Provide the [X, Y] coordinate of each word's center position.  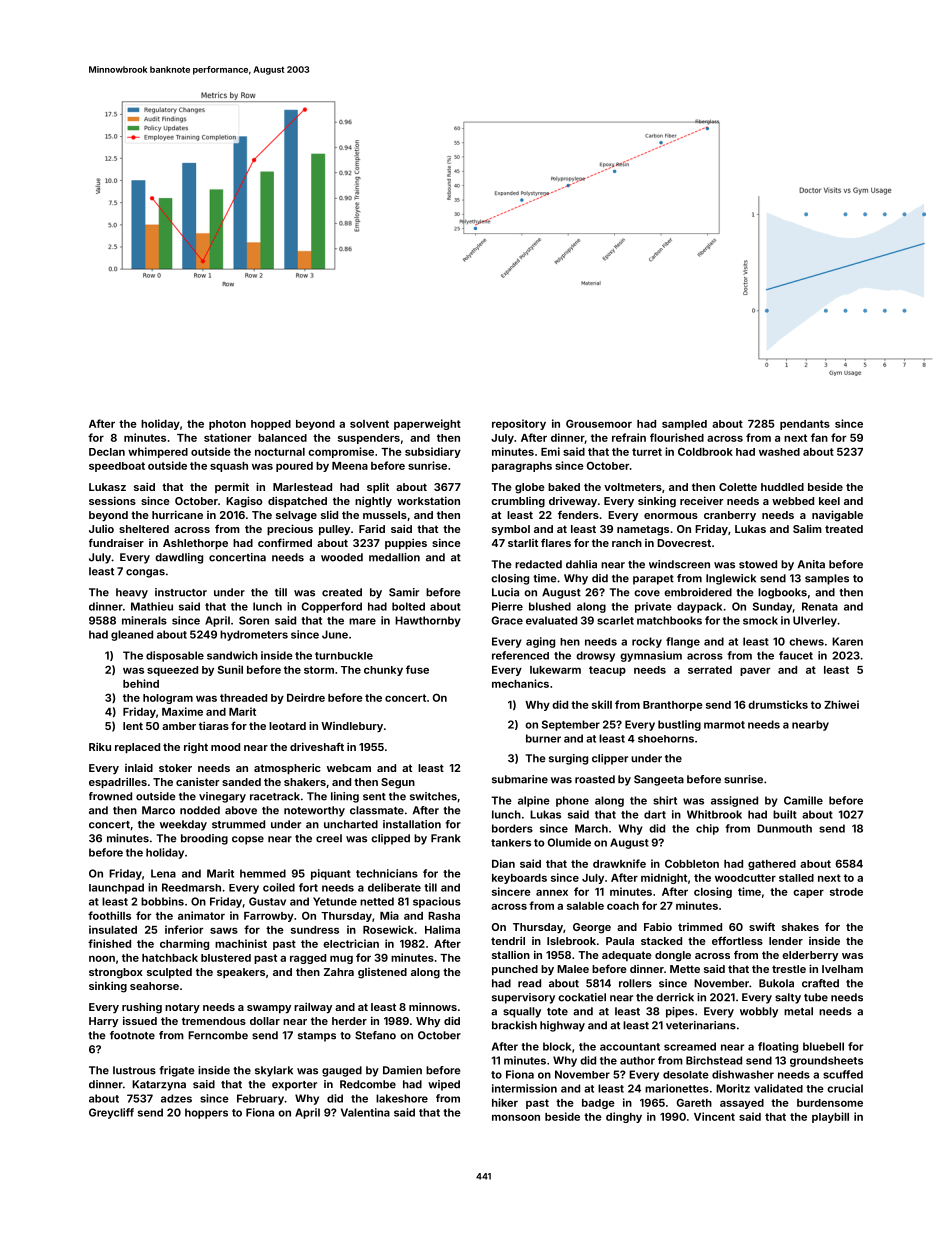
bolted [408, 606]
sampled [684, 425]
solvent [369, 424]
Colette [738, 487]
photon [227, 425]
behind [141, 683]
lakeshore [402, 1098]
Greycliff [111, 1113]
